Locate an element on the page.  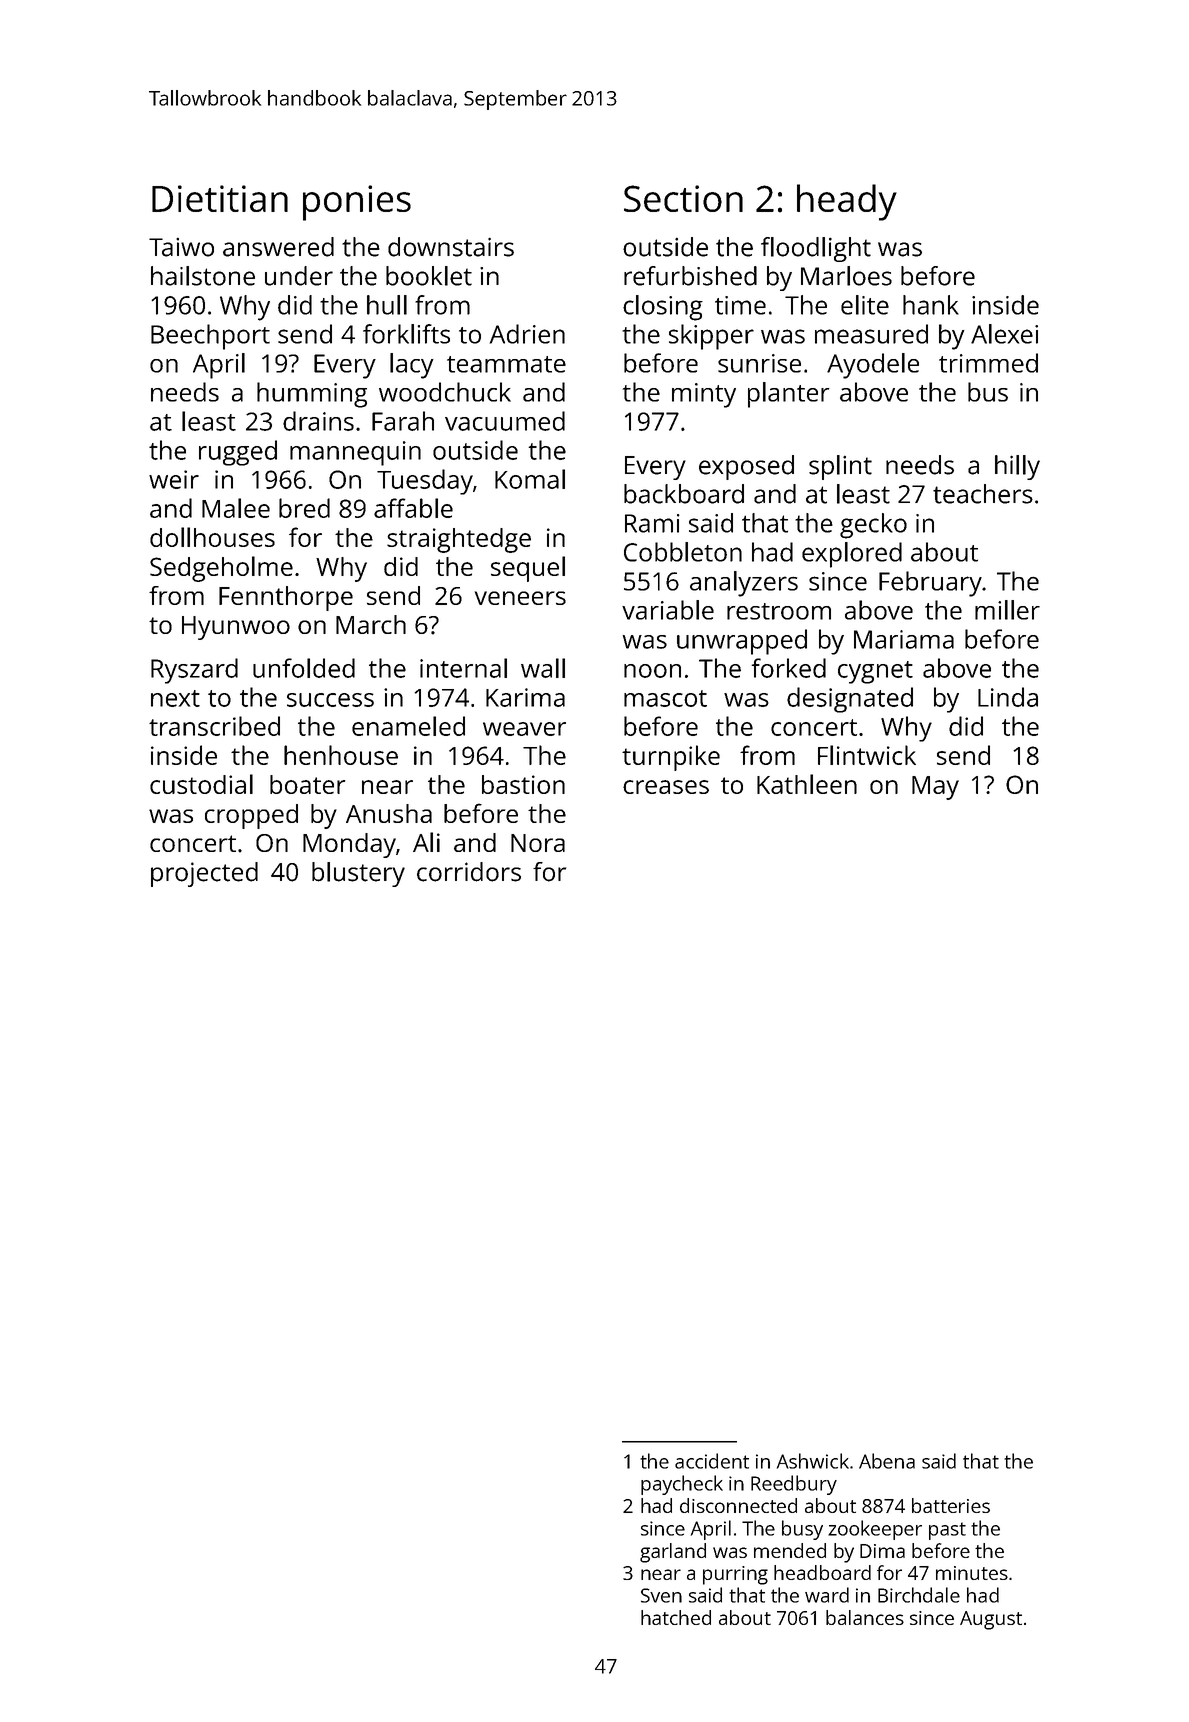
enameled is located at coordinates (408, 726).
